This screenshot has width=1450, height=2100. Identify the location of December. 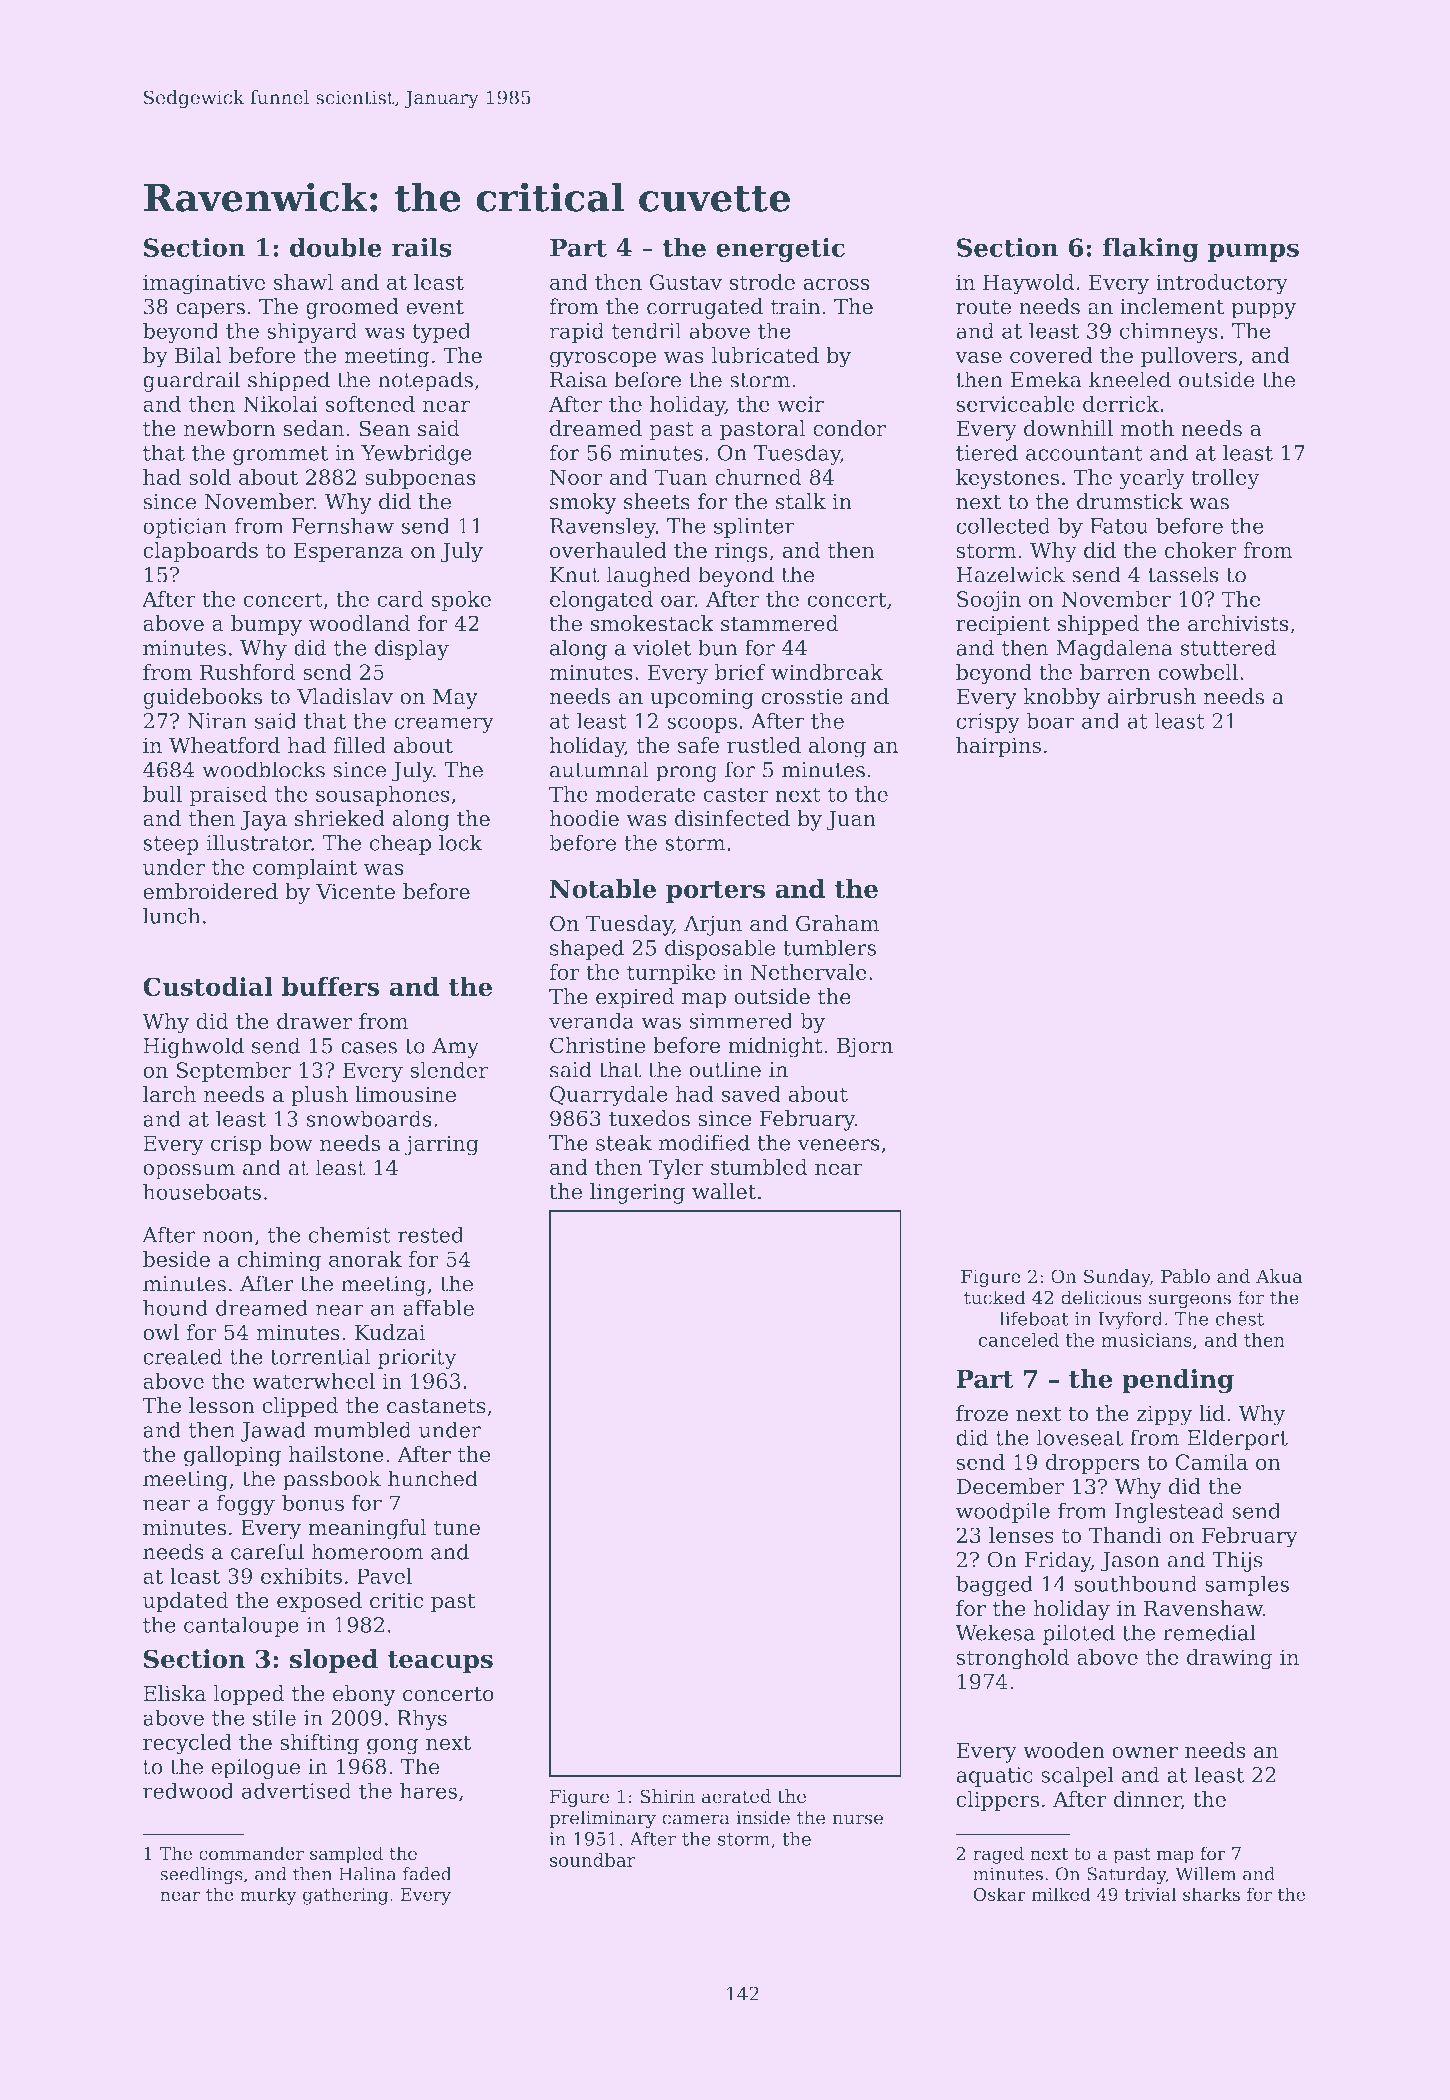
(1010, 1486).
